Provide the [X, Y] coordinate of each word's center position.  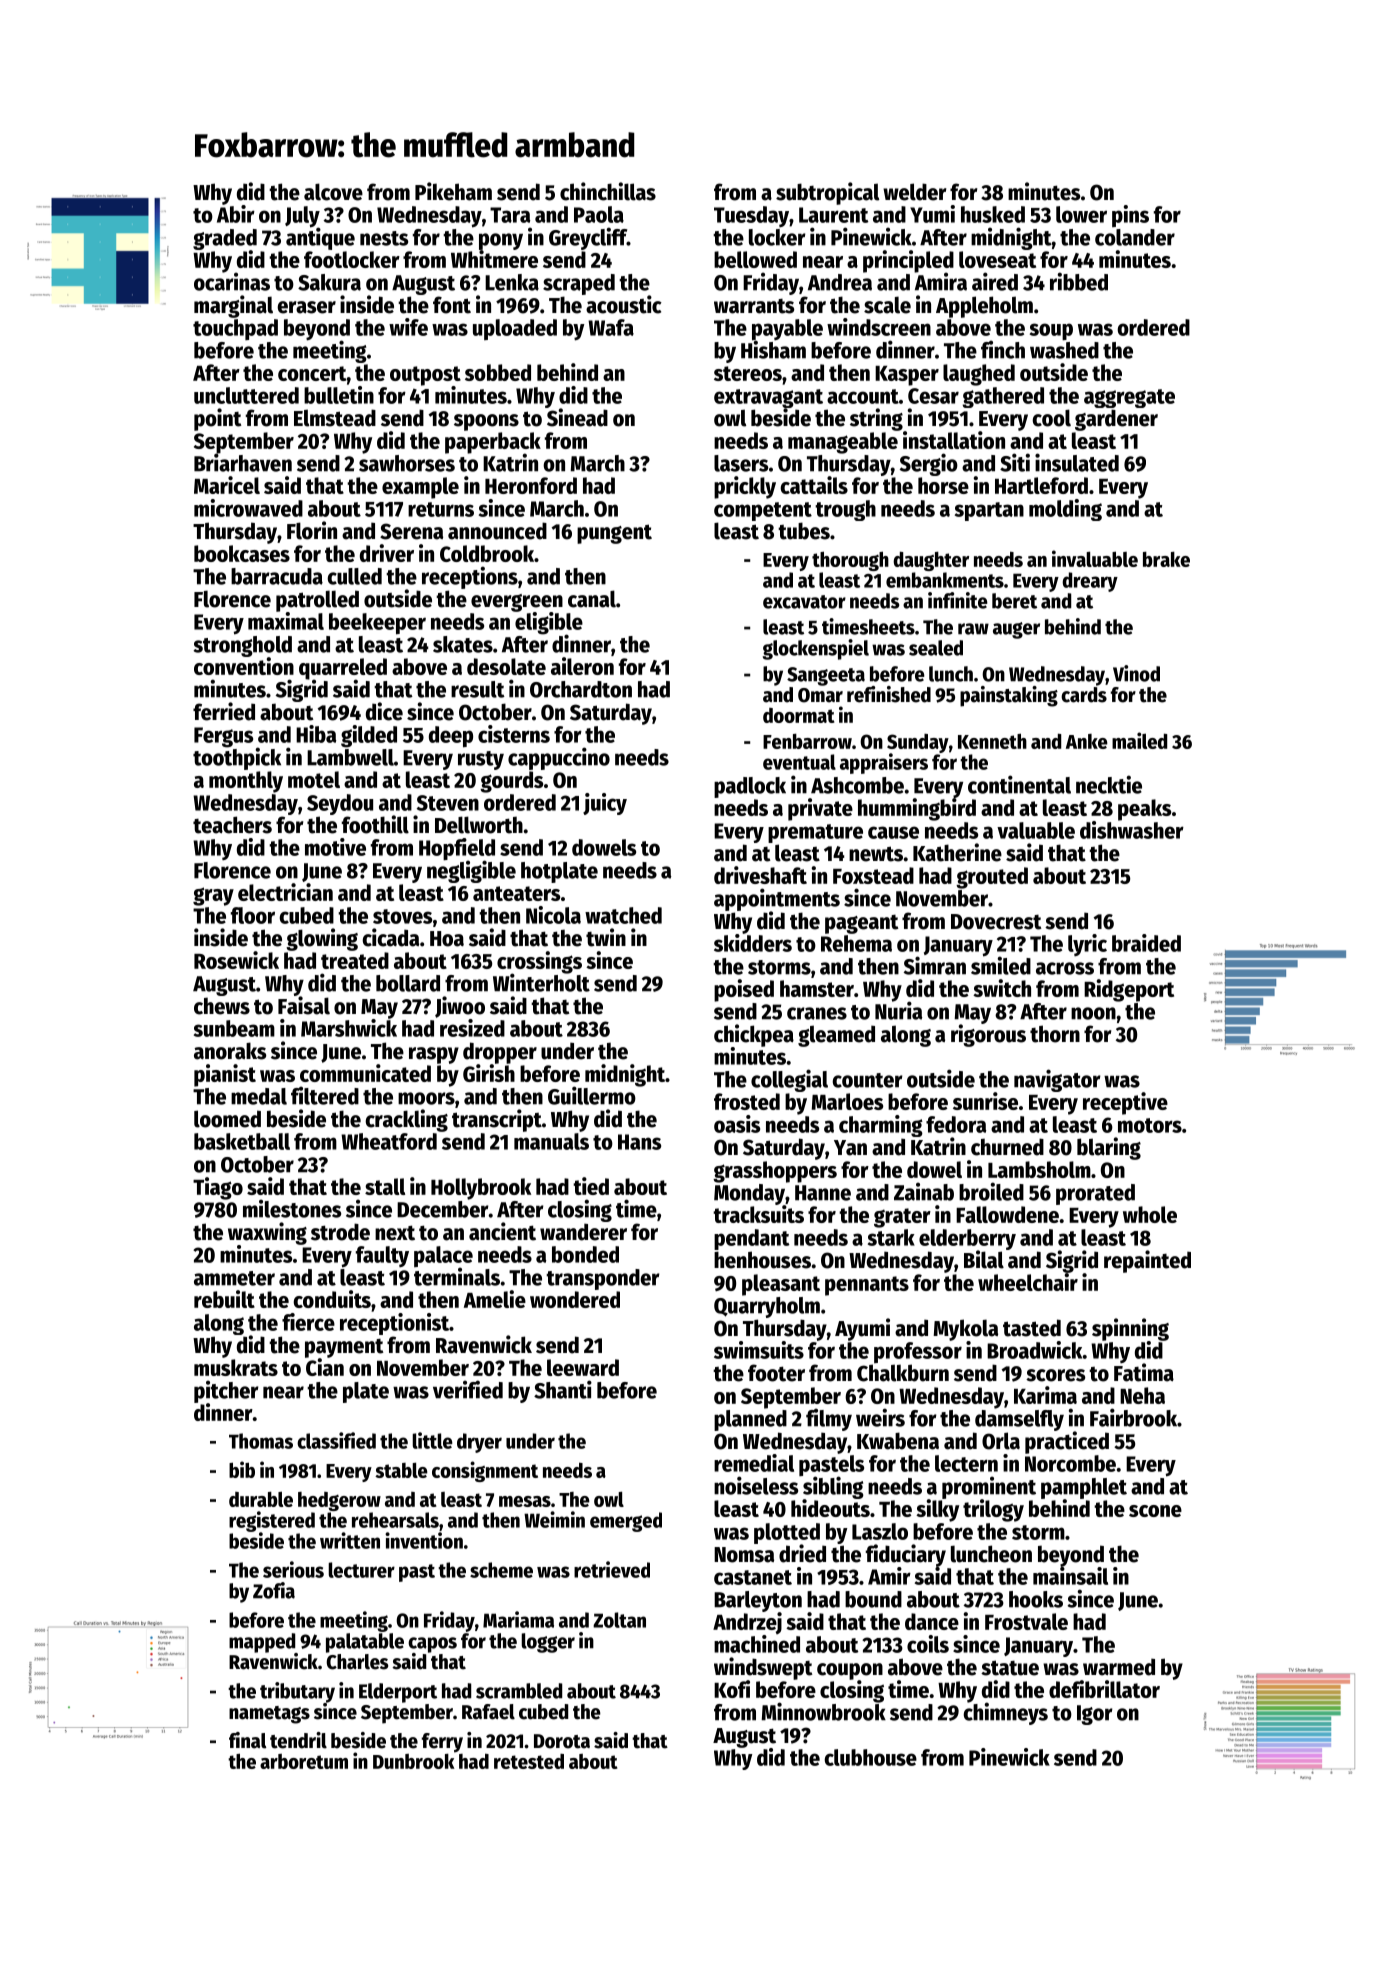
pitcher [226, 1391]
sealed [936, 648]
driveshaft [760, 875]
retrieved [612, 1569]
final [247, 1740]
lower [1081, 214]
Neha [1142, 1395]
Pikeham [453, 191]
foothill [375, 824]
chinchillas [608, 191]
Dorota [562, 1741]
